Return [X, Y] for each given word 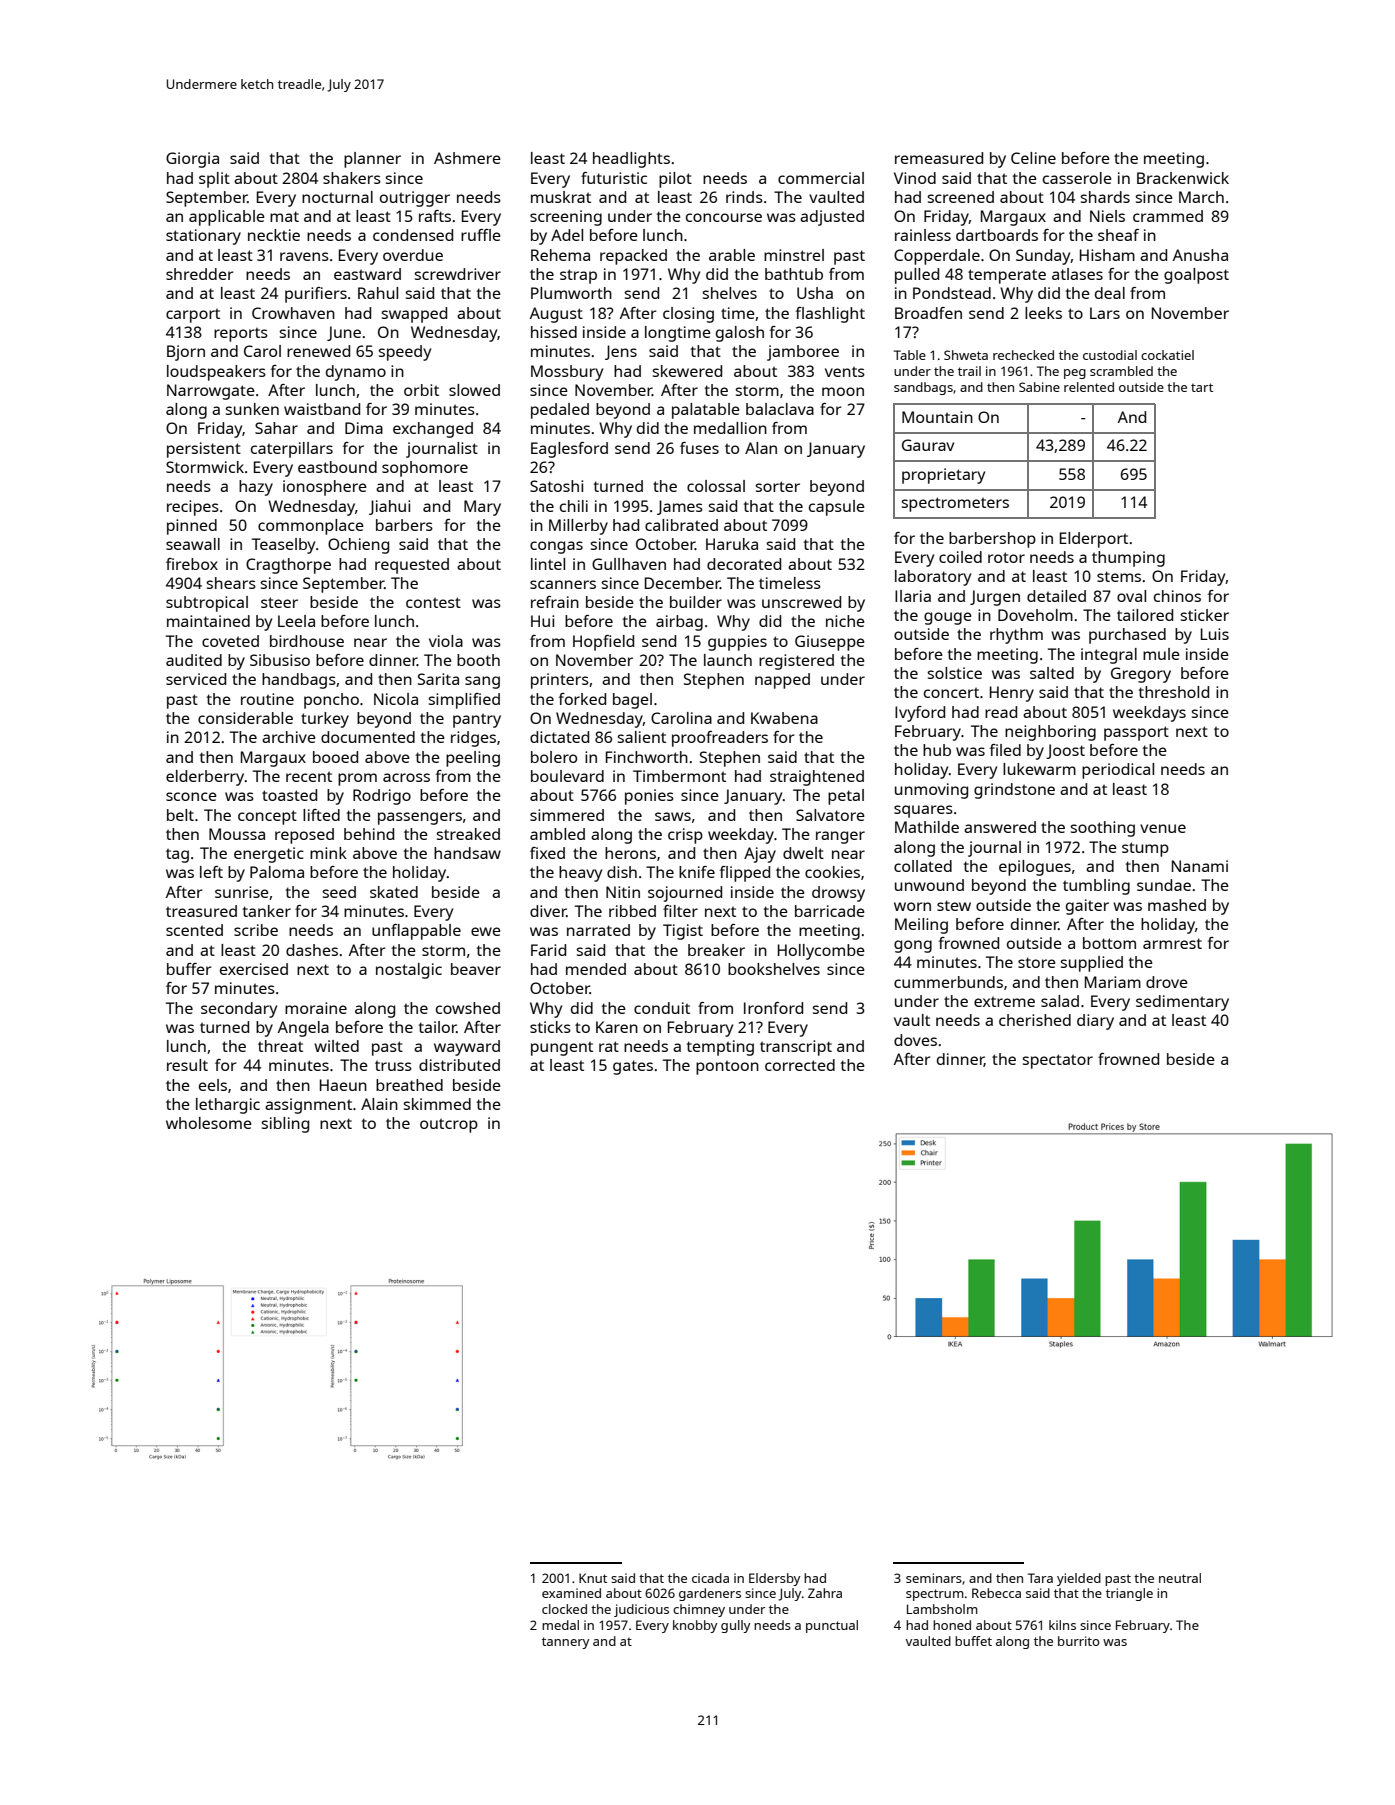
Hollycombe [821, 952]
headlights [631, 160]
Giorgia [192, 160]
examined [571, 1593]
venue [1163, 828]
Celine [1033, 158]
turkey [325, 720]
